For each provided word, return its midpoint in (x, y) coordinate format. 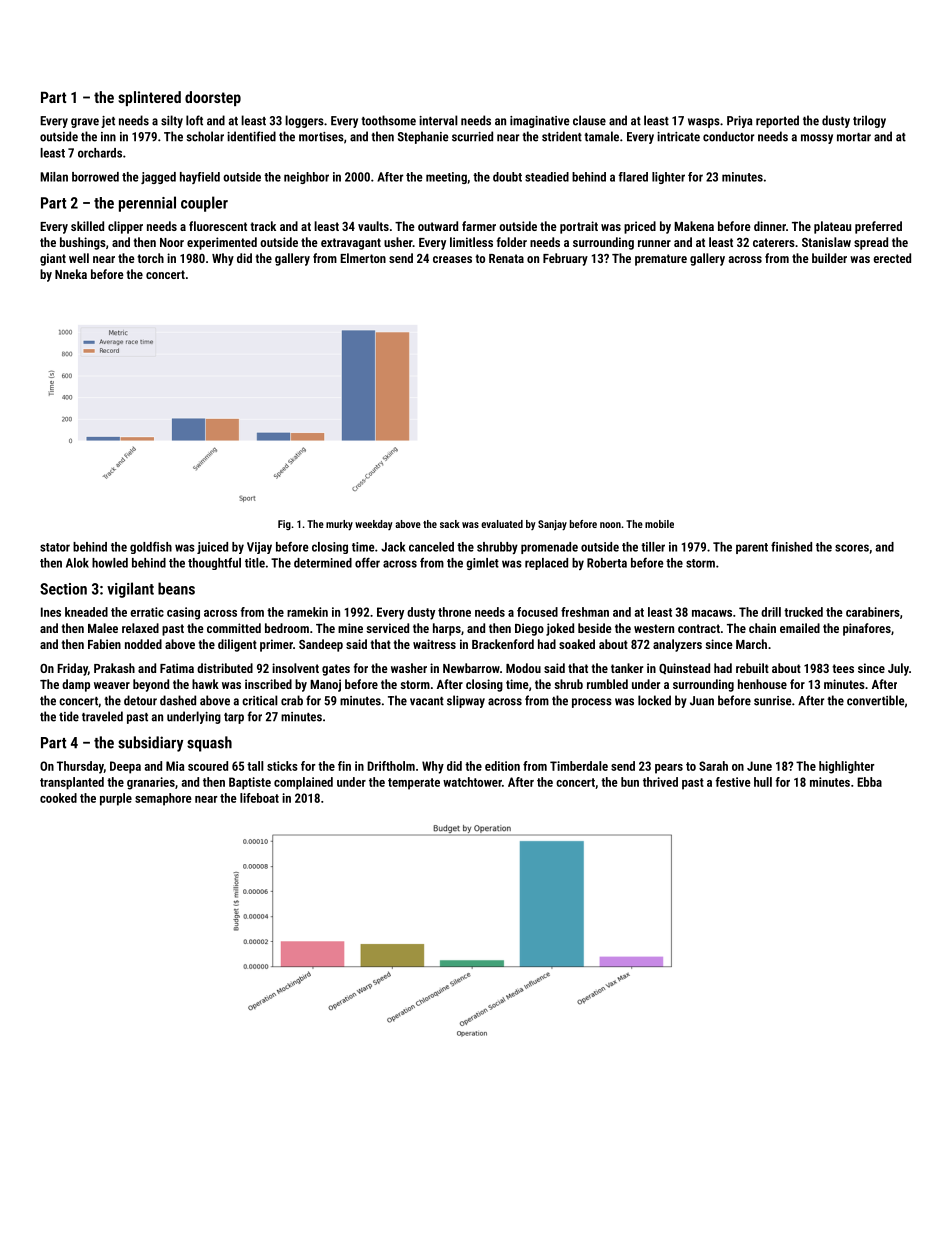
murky (339, 525)
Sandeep (321, 645)
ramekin (307, 612)
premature (661, 260)
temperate (414, 784)
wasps (704, 123)
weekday (373, 525)
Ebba (869, 782)
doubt (507, 177)
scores (852, 548)
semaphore (163, 799)
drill (771, 612)
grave (85, 123)
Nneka (71, 274)
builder (829, 258)
